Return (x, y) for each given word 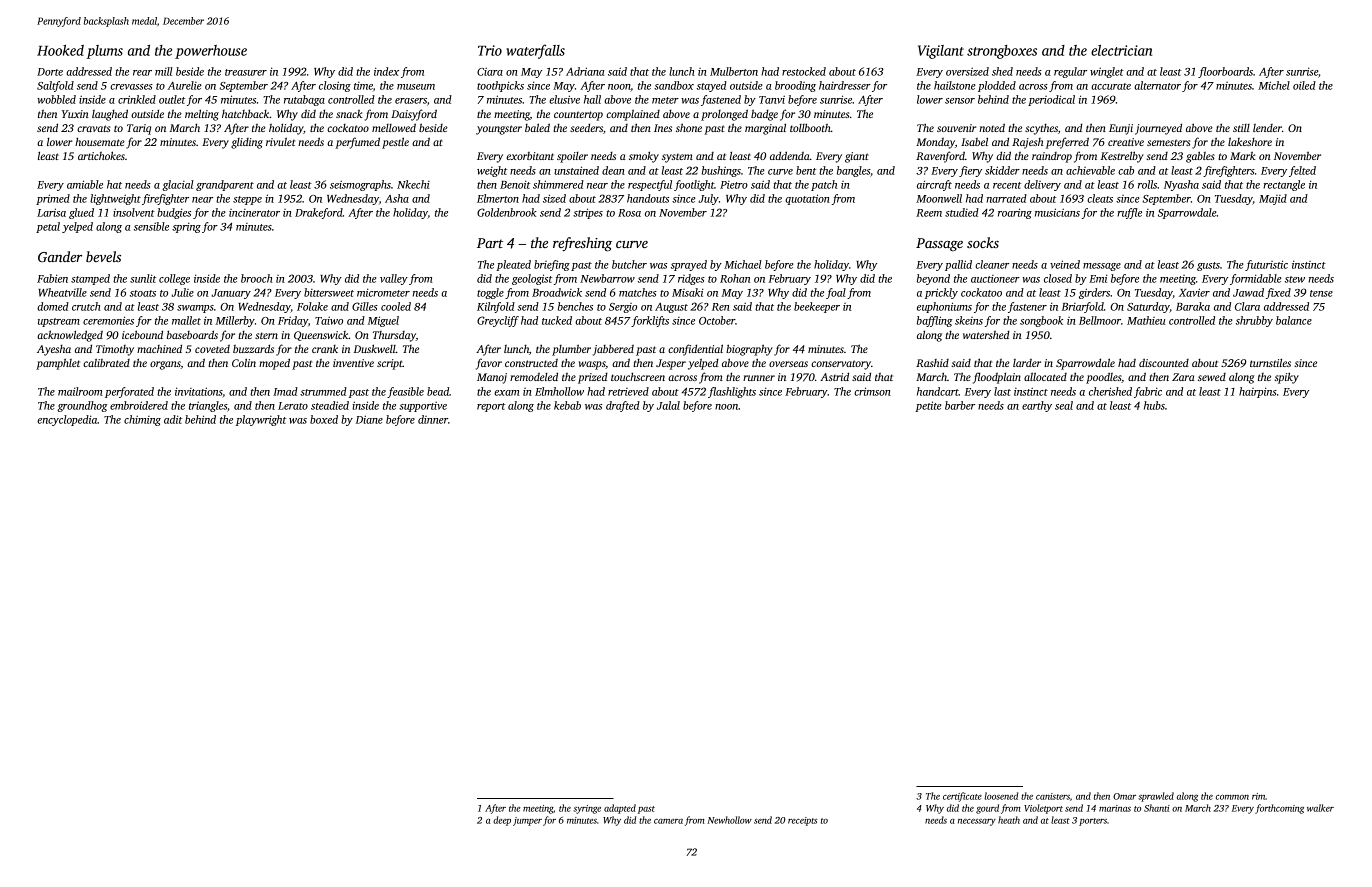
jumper (527, 821)
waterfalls (535, 51)
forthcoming (1279, 809)
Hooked (60, 50)
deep (502, 821)
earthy (1037, 406)
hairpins (1258, 392)
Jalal (668, 405)
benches (575, 306)
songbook (1041, 321)
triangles (208, 406)
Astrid (834, 376)
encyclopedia (67, 420)
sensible (151, 226)
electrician (1121, 50)
